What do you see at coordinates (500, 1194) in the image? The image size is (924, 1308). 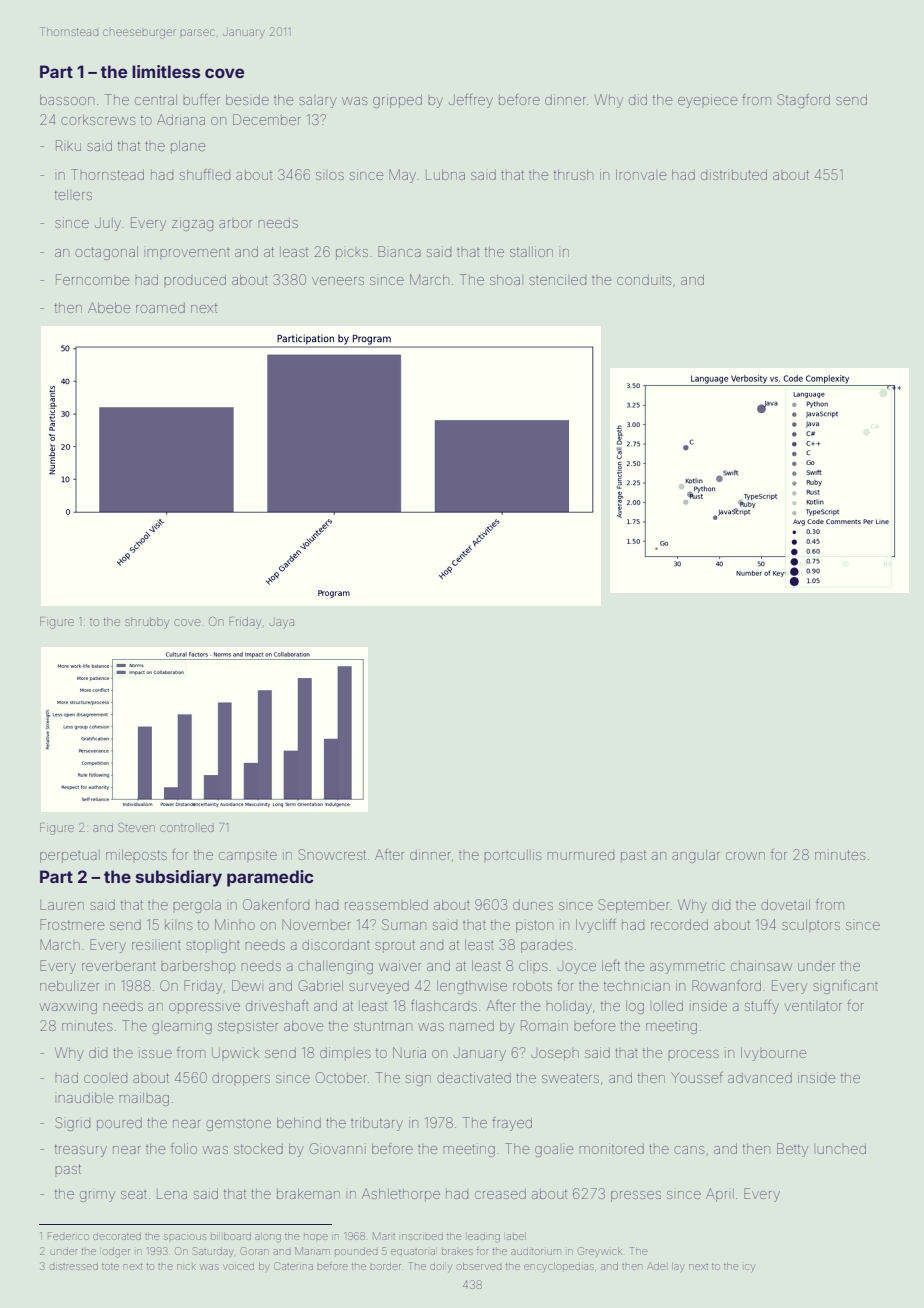 I see `creased` at bounding box center [500, 1194].
